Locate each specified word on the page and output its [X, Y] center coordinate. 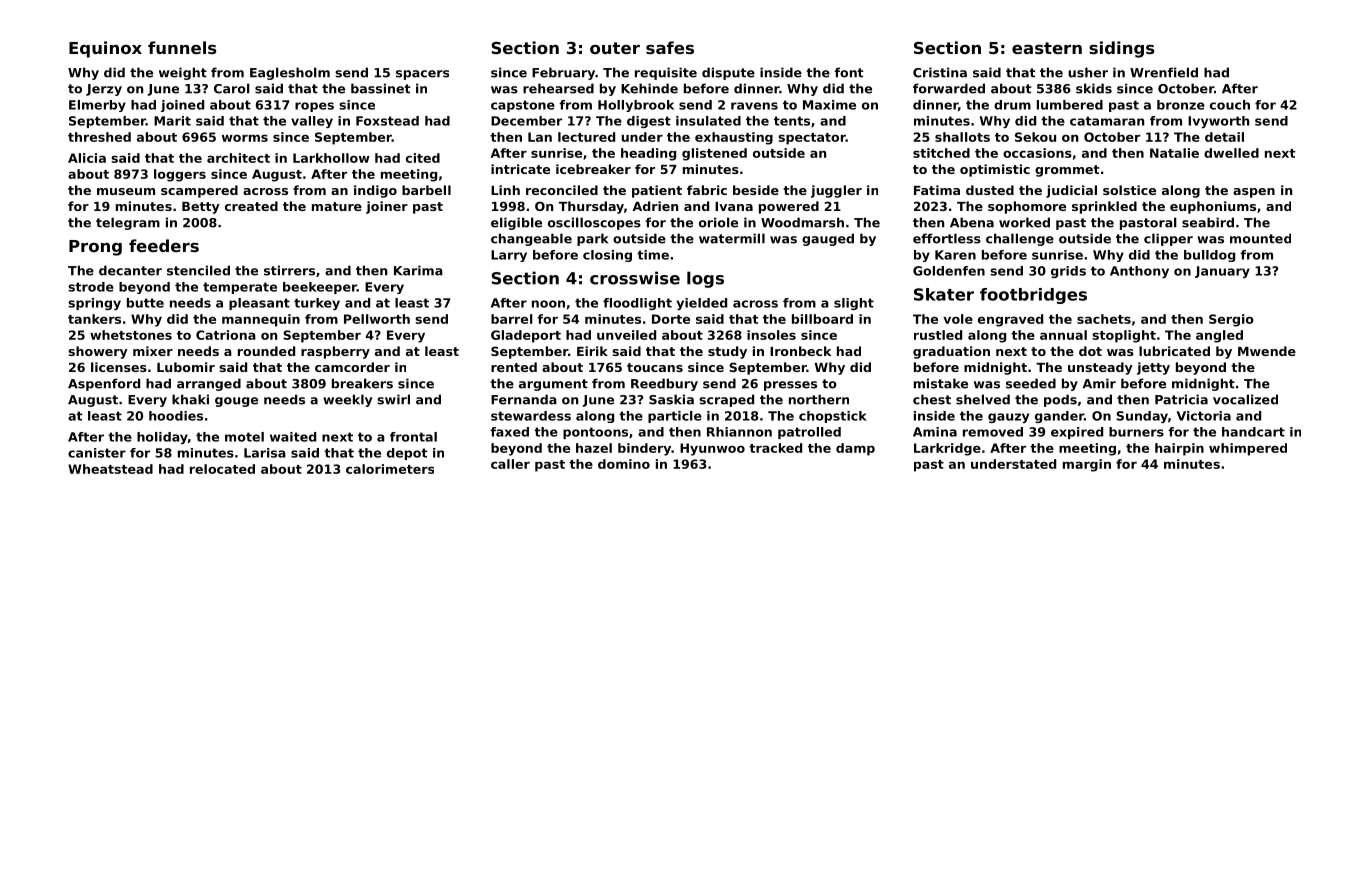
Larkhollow [331, 158]
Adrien [655, 206]
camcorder [352, 367]
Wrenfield [1164, 72]
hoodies [176, 416]
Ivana [734, 206]
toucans [655, 367]
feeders [164, 245]
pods [1060, 400]
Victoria [1204, 416]
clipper [1168, 239]
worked [1024, 222]
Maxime [829, 105]
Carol [232, 88]
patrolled [809, 433]
